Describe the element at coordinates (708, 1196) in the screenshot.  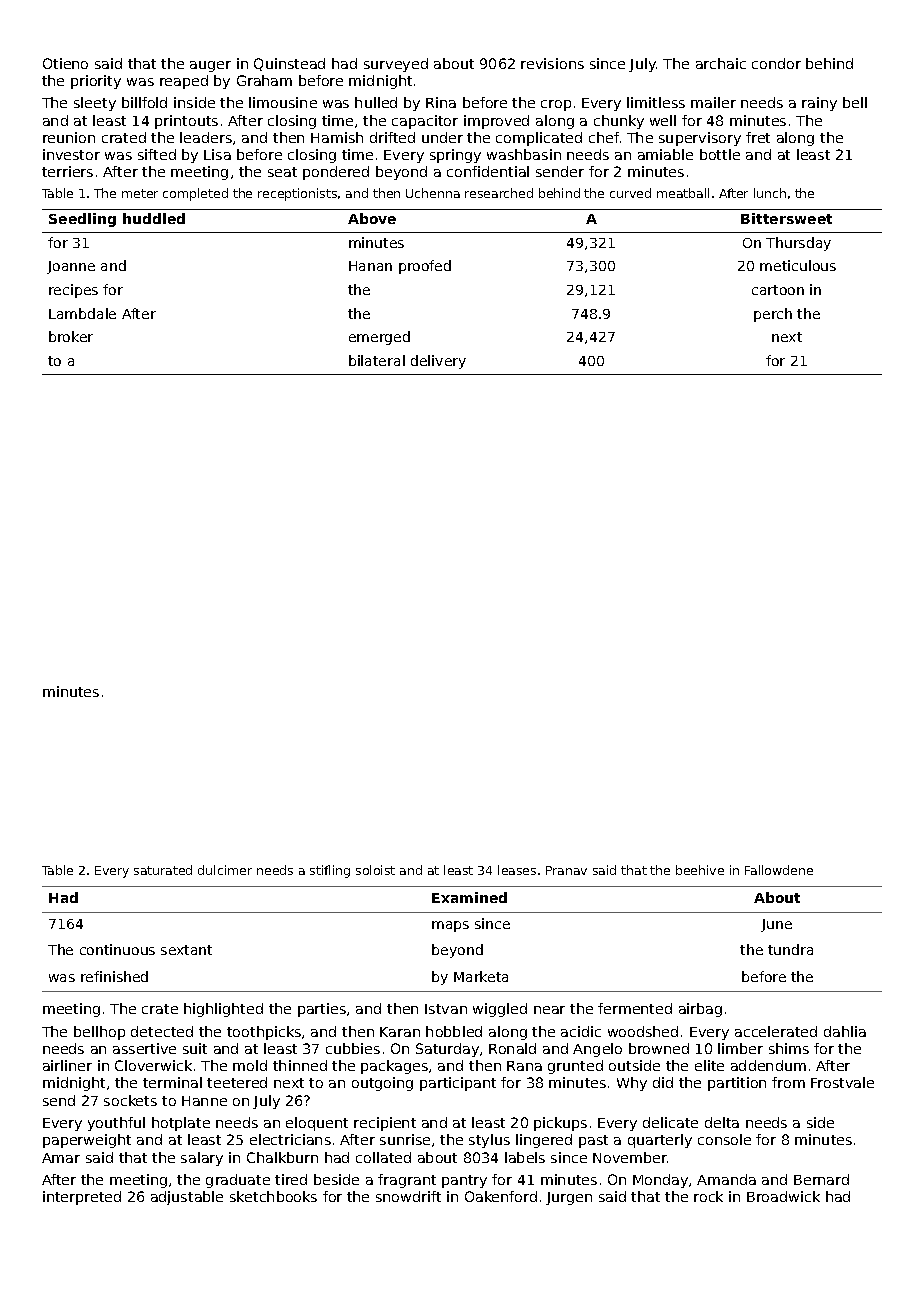
I see `rock` at that location.
